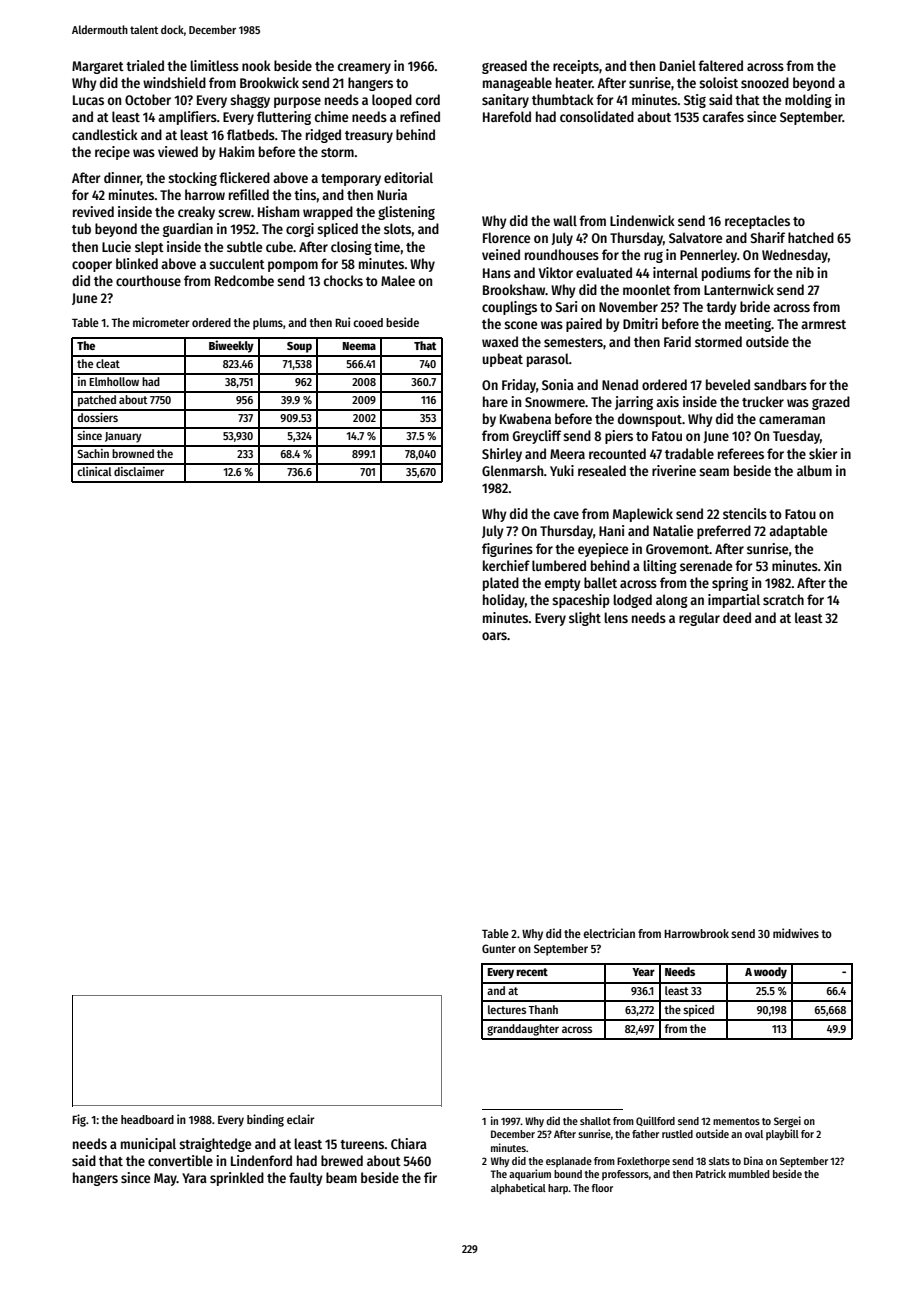  Describe the element at coordinates (165, 1179) in the screenshot. I see `May` at that location.
